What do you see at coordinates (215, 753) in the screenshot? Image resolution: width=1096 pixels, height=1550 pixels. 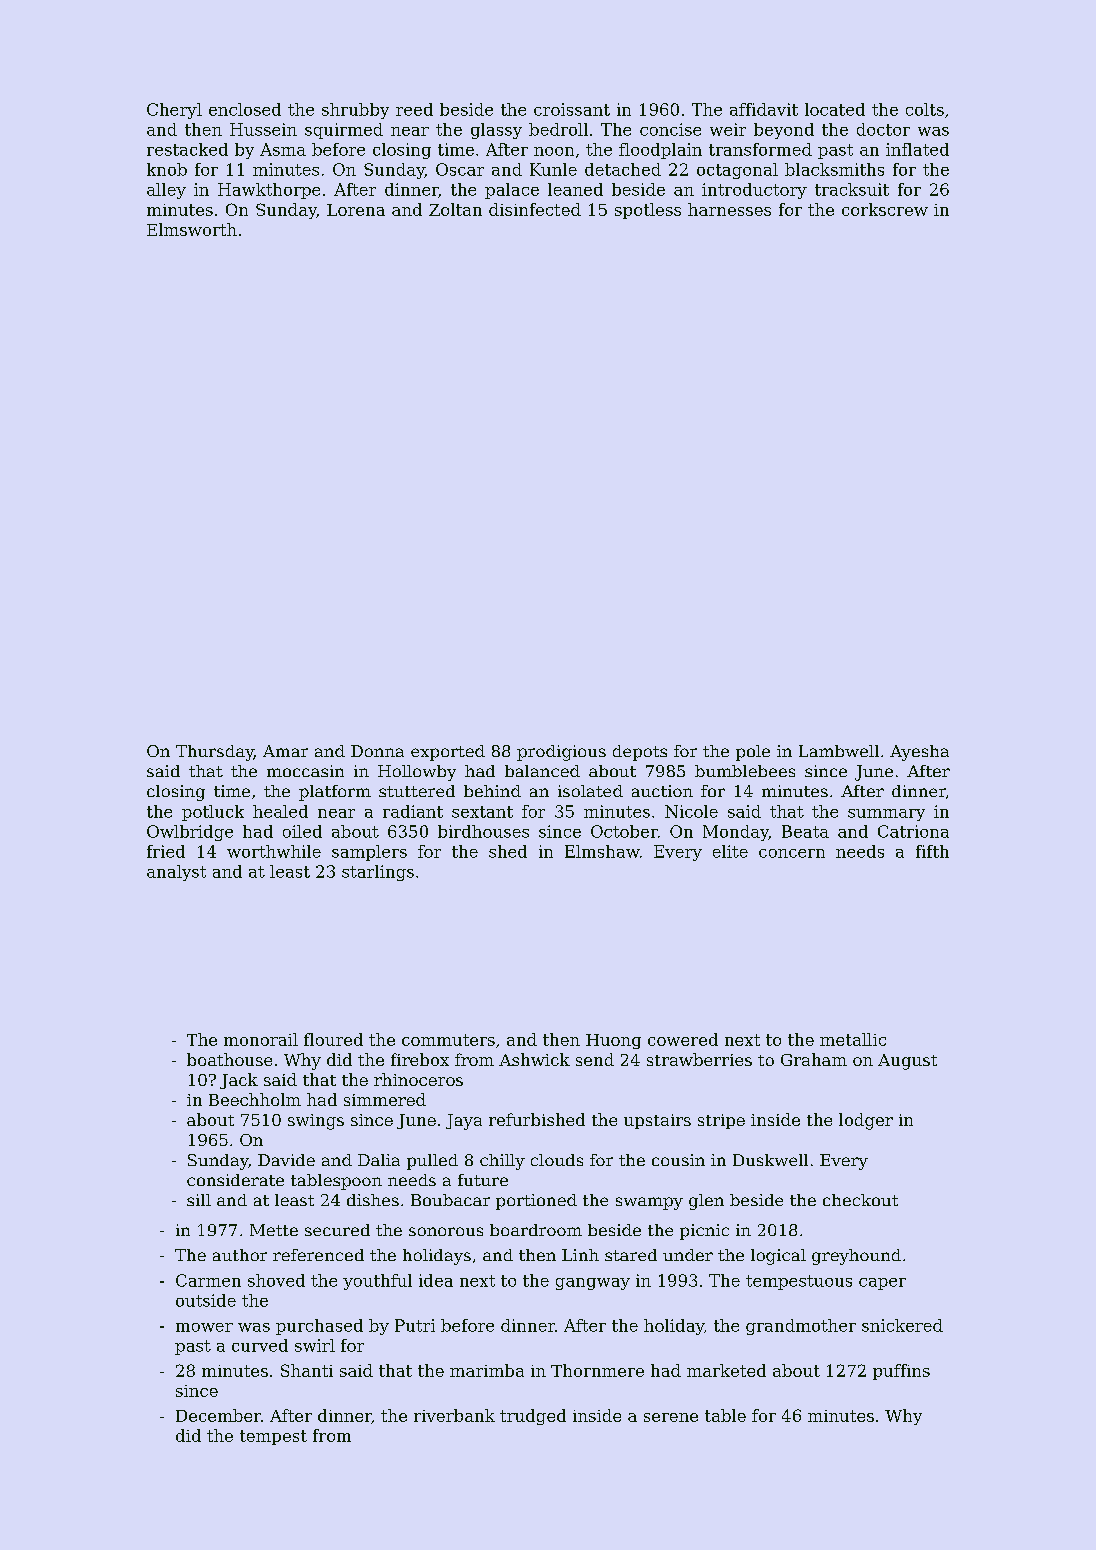 I see `Thursday` at bounding box center [215, 753].
